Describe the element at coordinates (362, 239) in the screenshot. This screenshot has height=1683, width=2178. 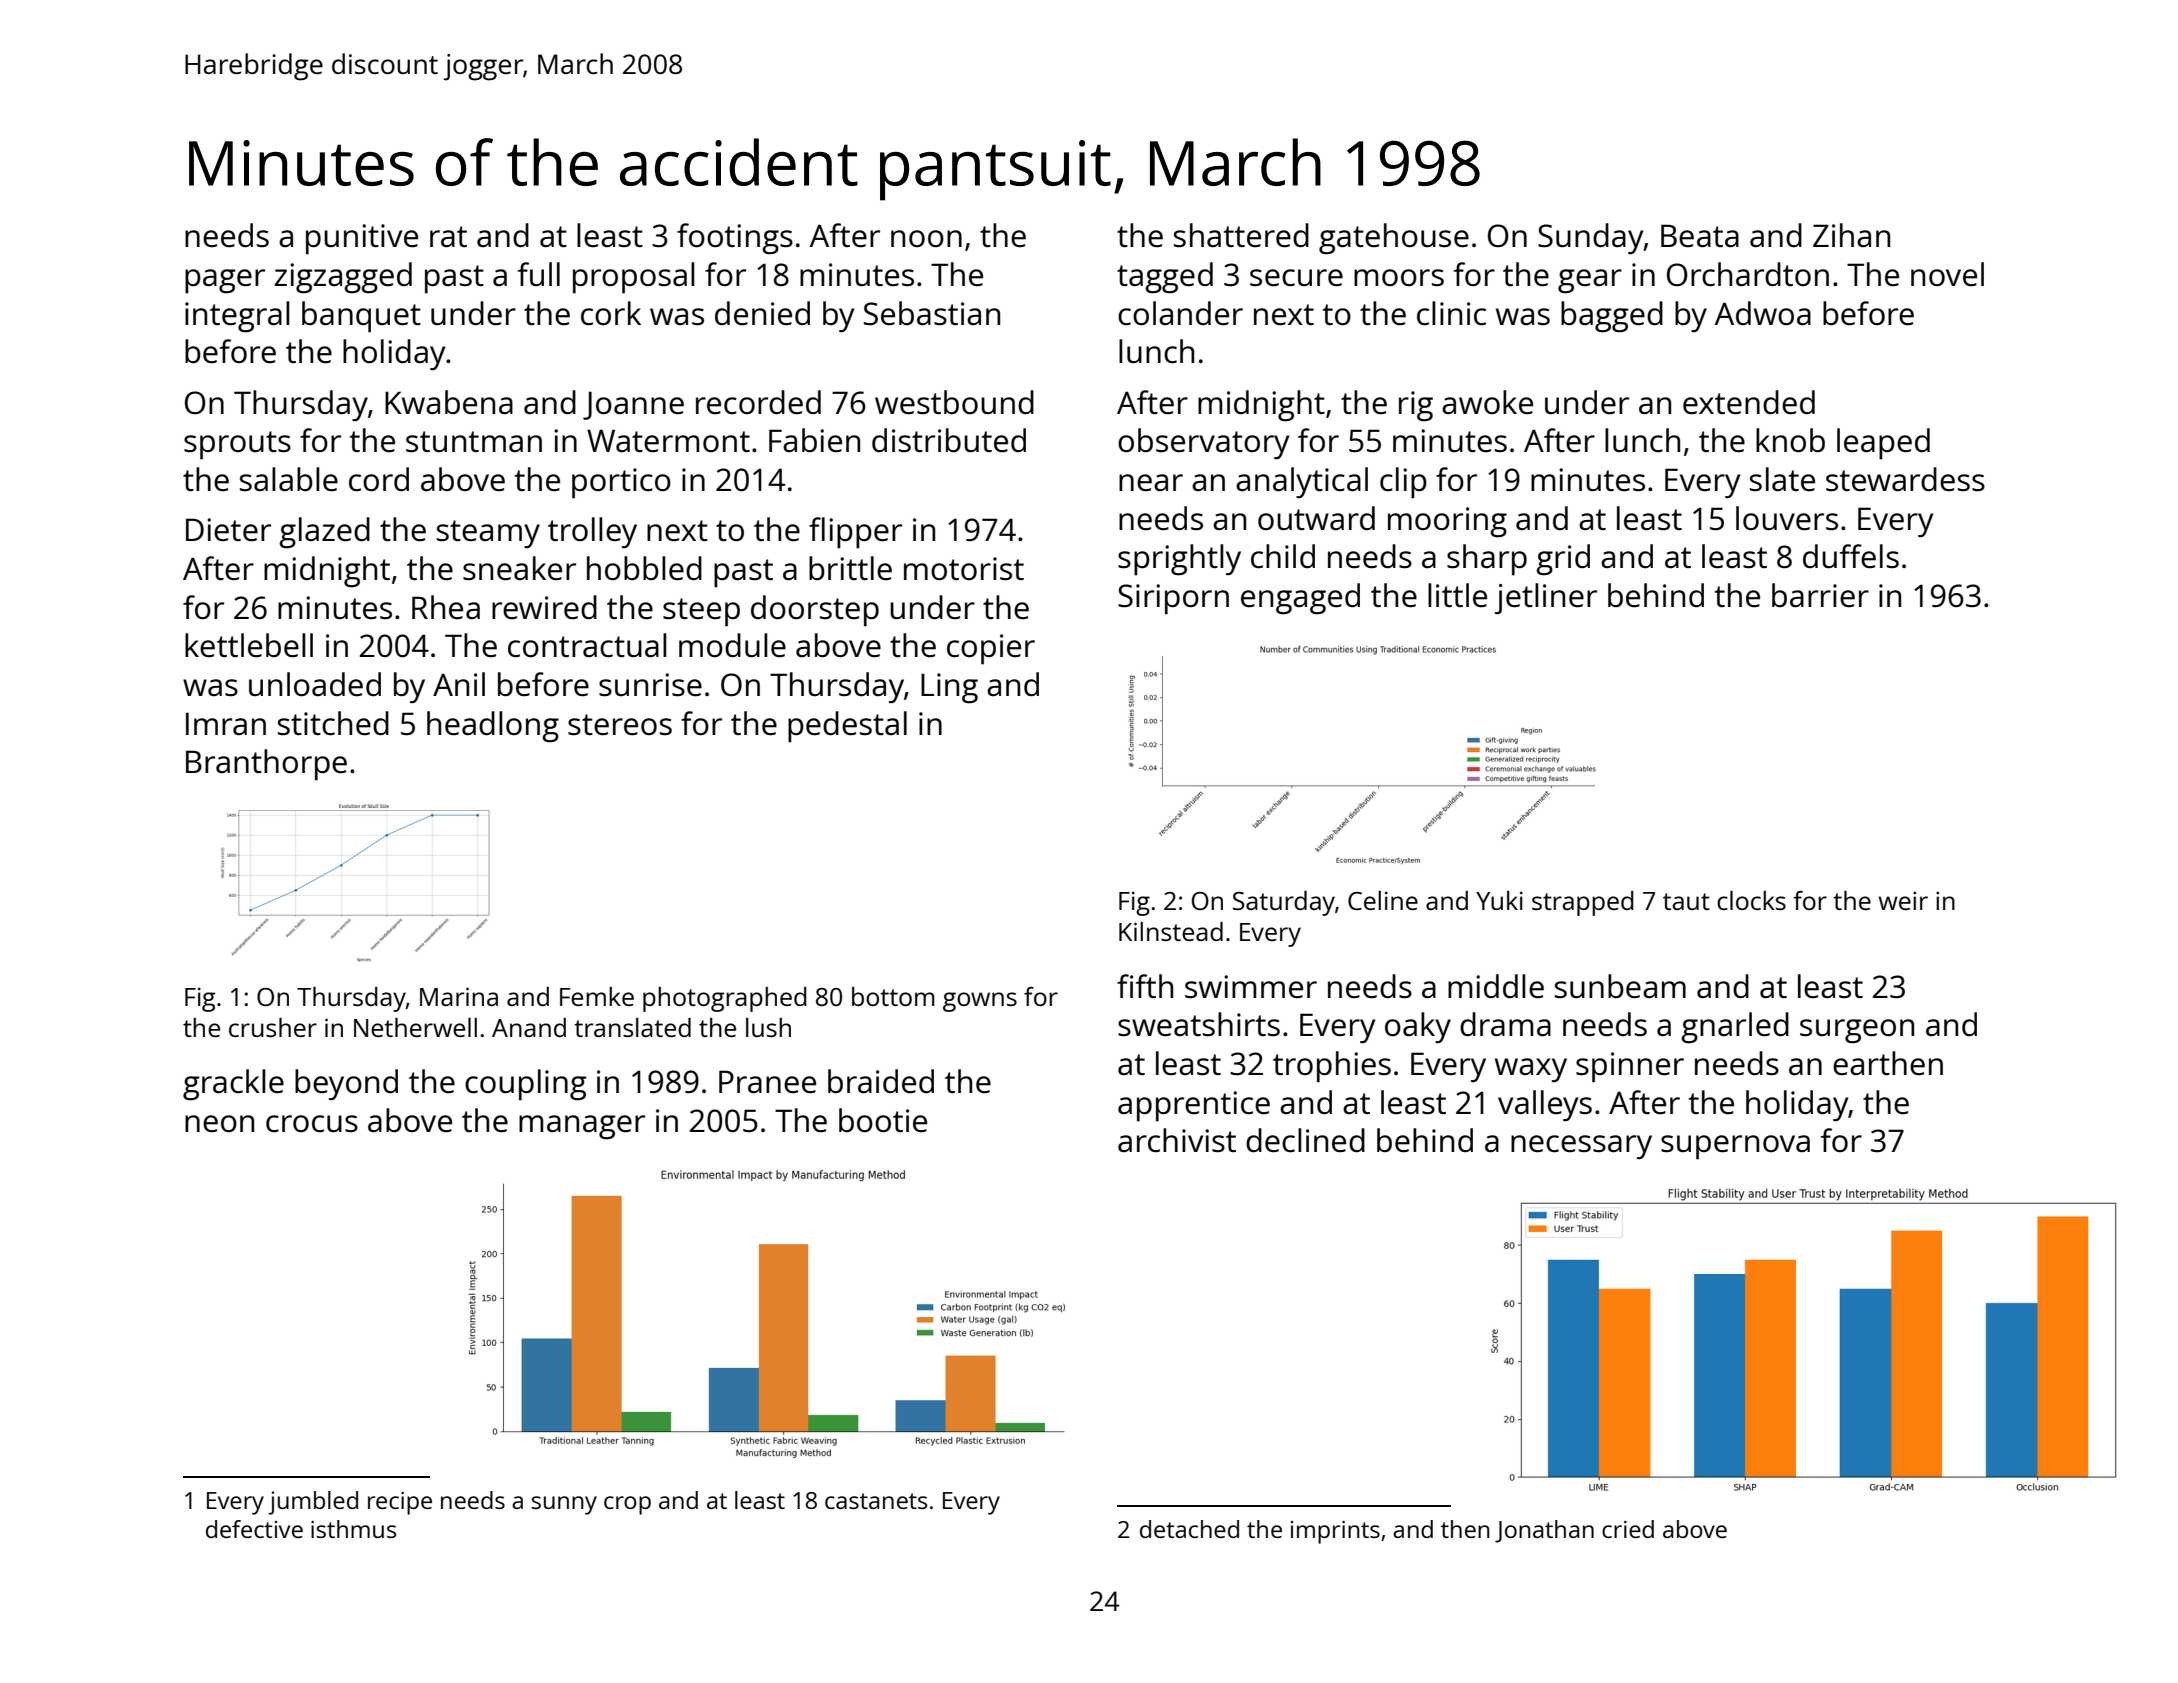
I see `punitive` at that location.
